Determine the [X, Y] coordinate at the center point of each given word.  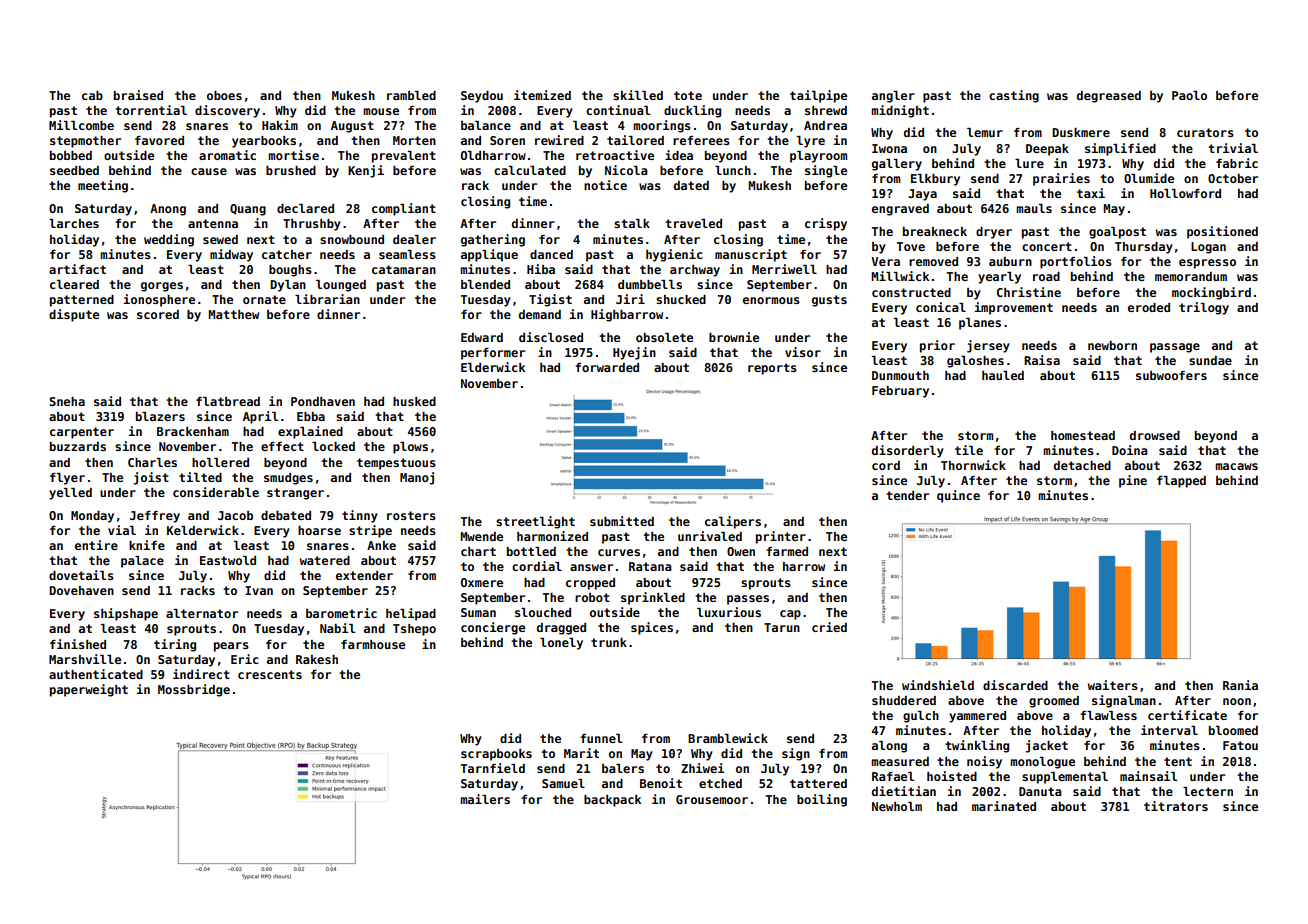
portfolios [1076, 262]
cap [790, 615]
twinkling [977, 746]
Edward [482, 337]
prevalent [404, 157]
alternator [202, 613]
